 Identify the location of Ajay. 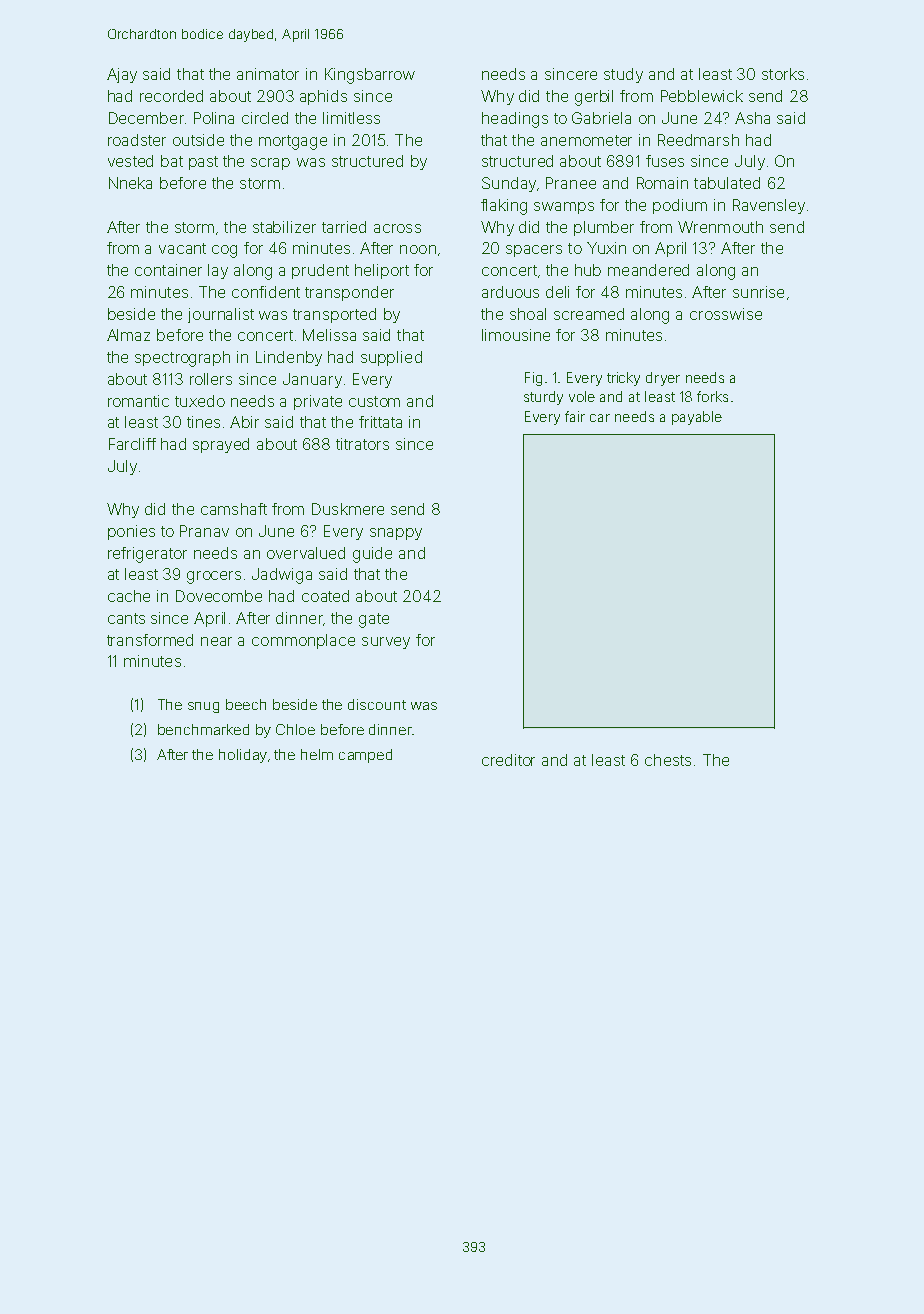
(122, 75).
